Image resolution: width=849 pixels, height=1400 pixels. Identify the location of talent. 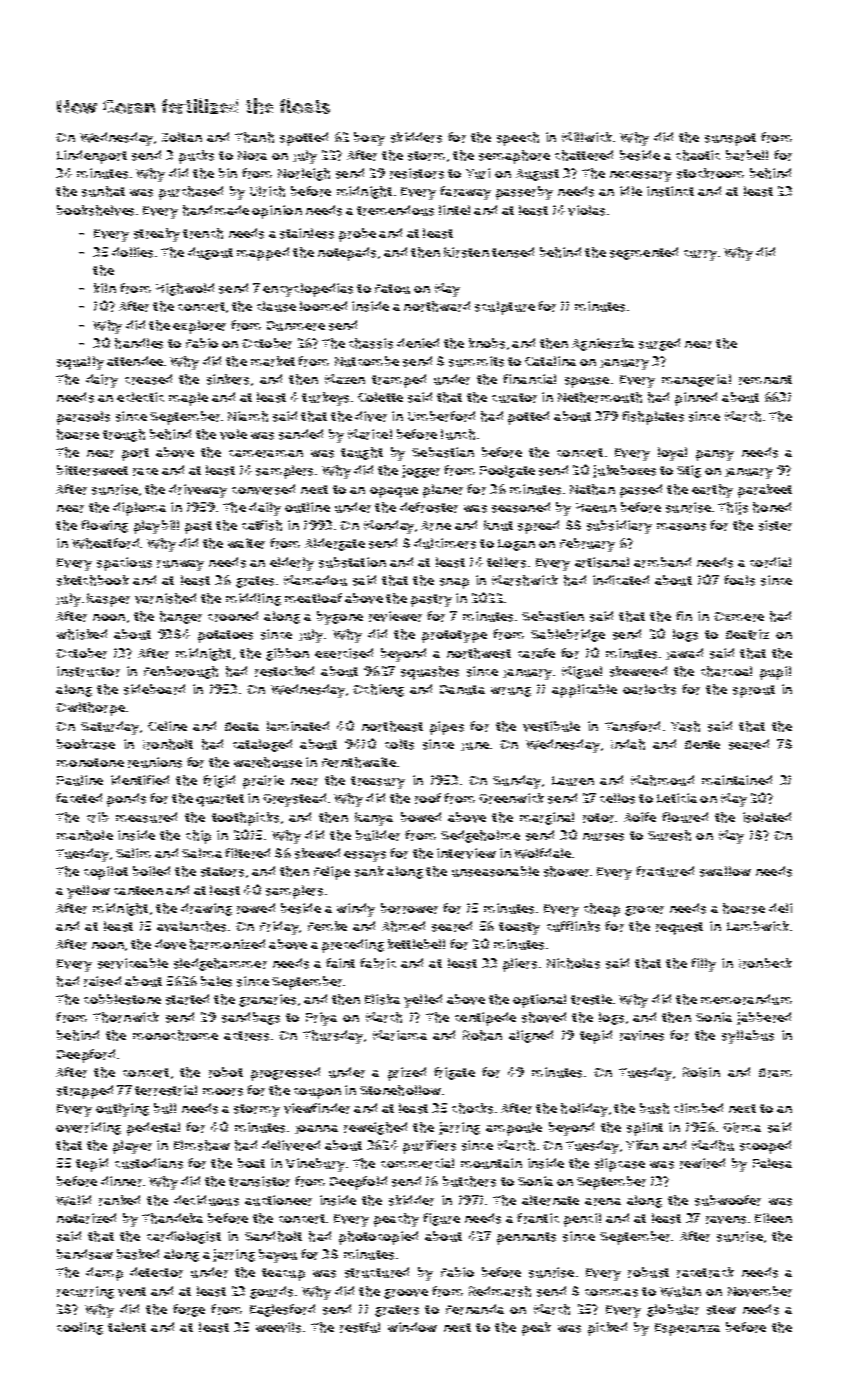
(127, 1327).
